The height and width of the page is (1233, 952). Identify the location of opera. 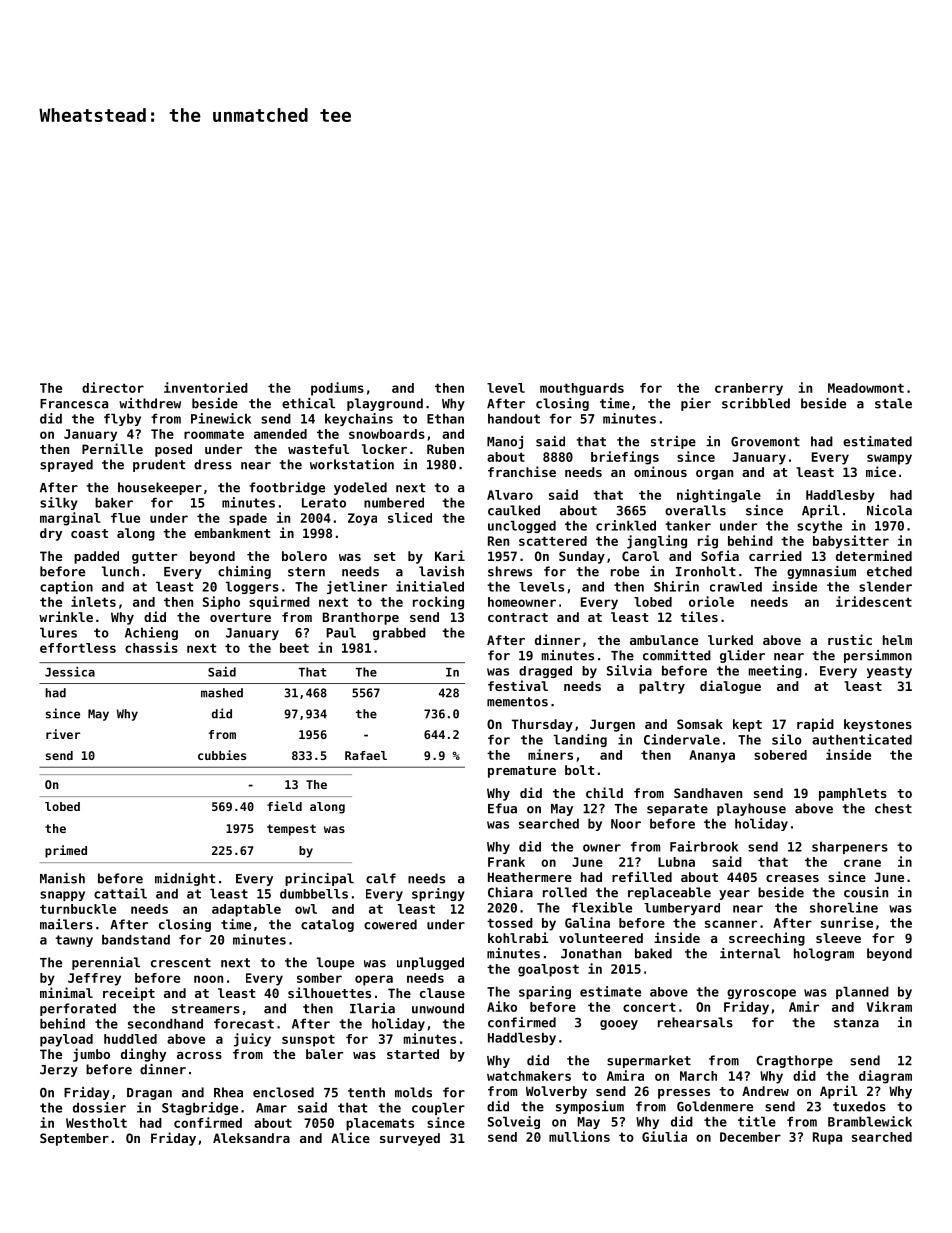
(374, 980).
